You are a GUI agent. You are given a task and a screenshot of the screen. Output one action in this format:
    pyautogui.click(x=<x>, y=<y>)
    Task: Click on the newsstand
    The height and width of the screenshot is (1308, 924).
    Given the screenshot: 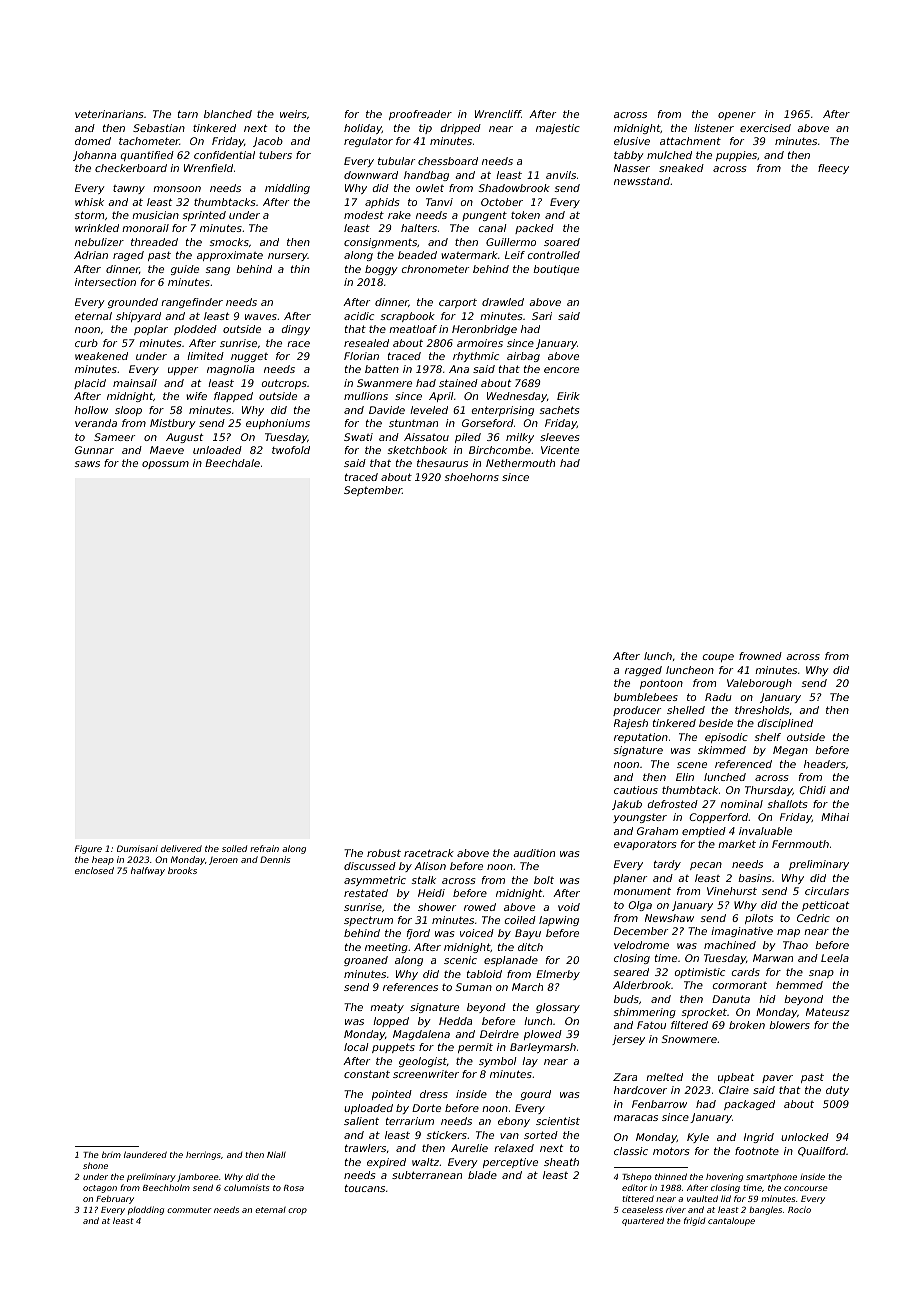 What is the action you would take?
    pyautogui.click(x=642, y=181)
